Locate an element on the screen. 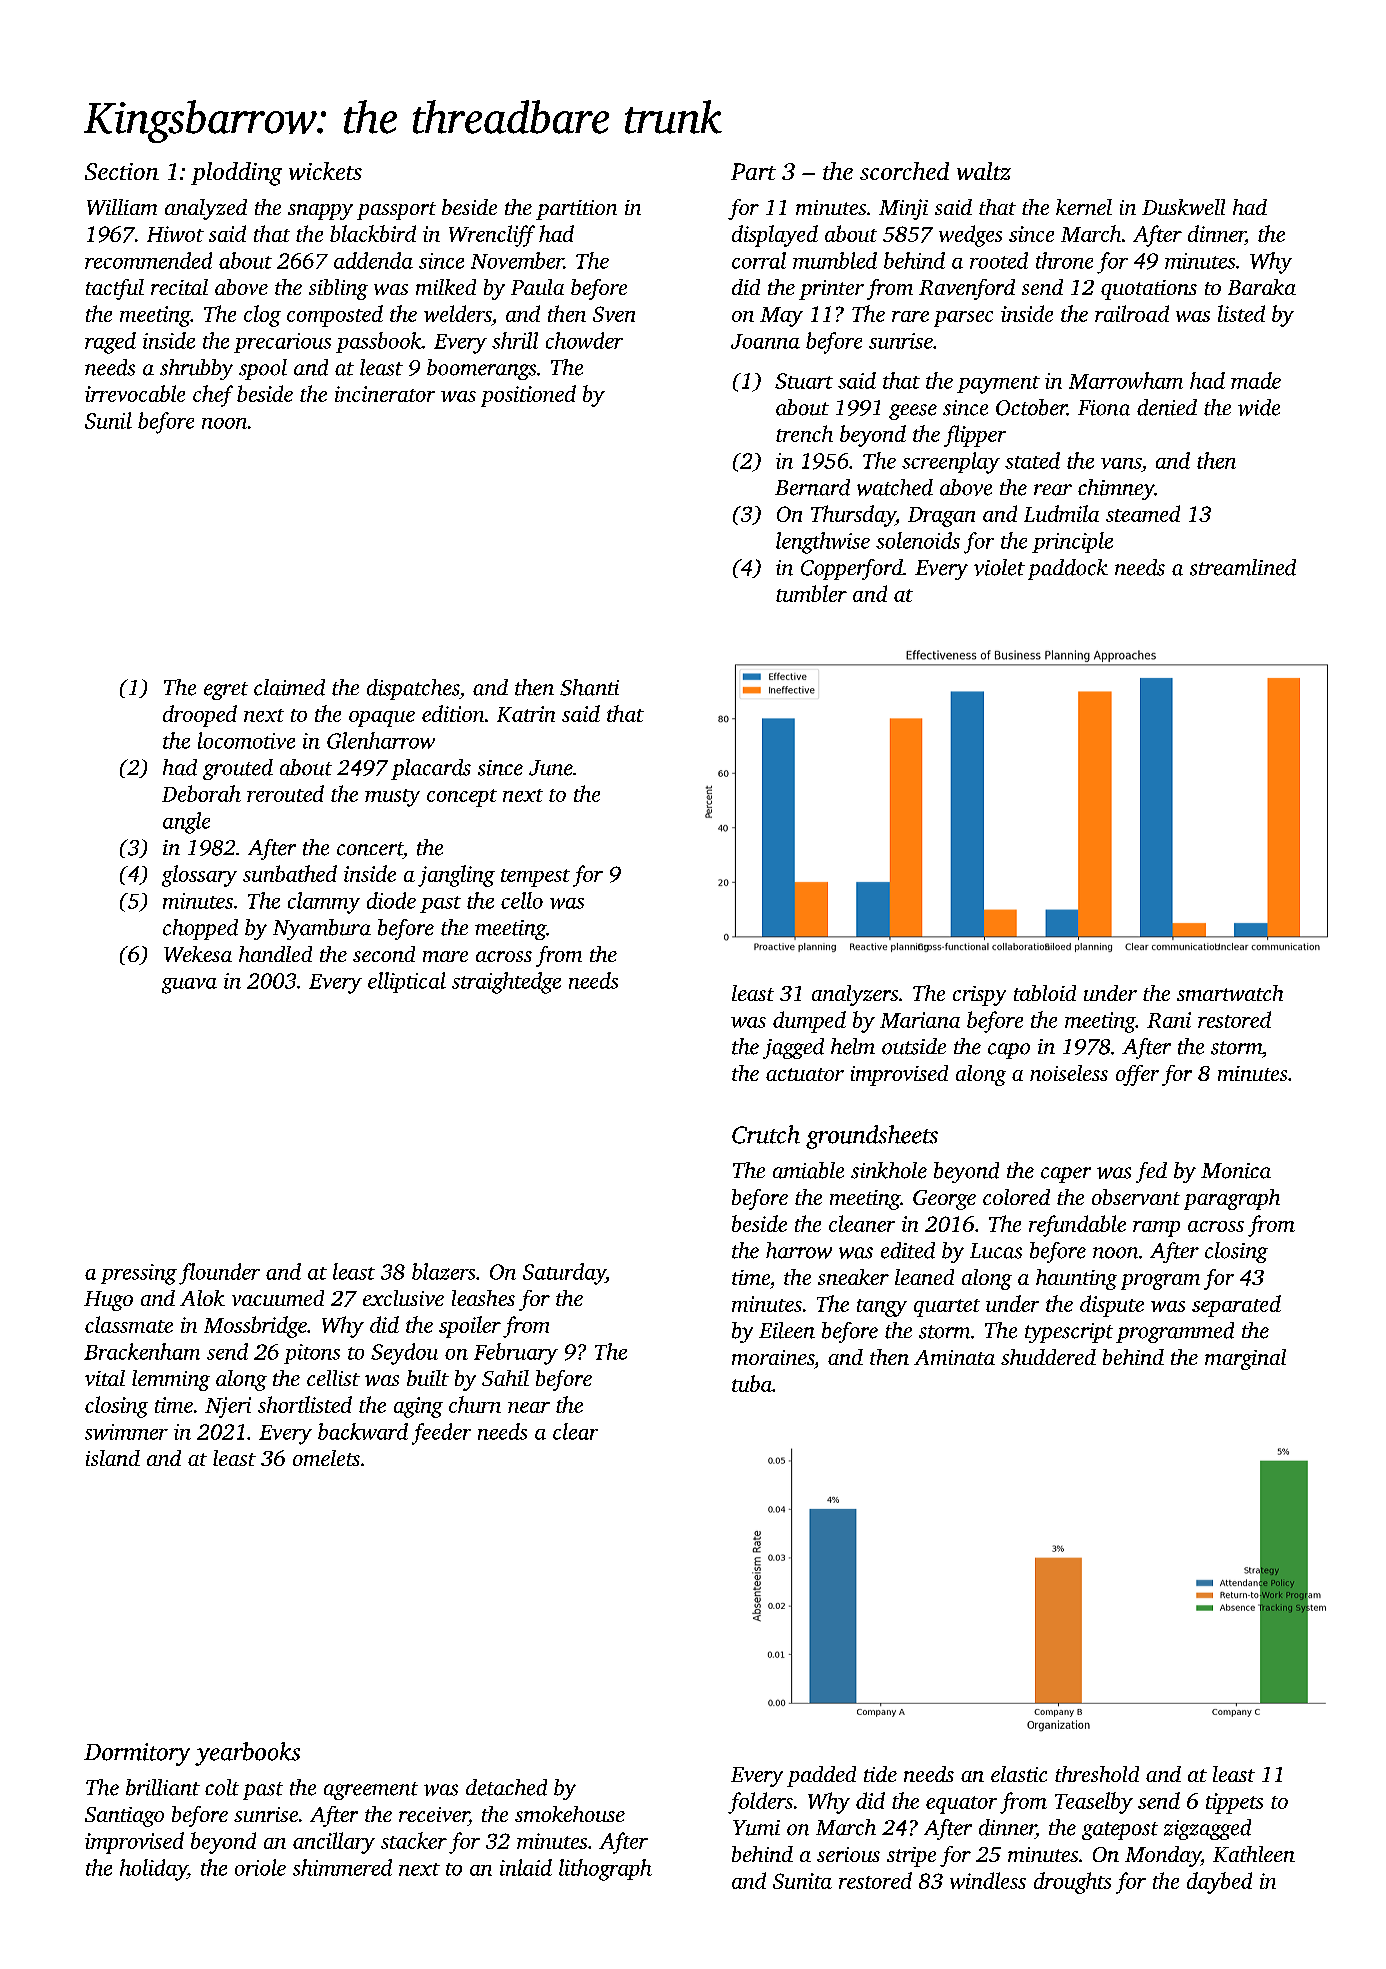  tuba is located at coordinates (752, 1383).
